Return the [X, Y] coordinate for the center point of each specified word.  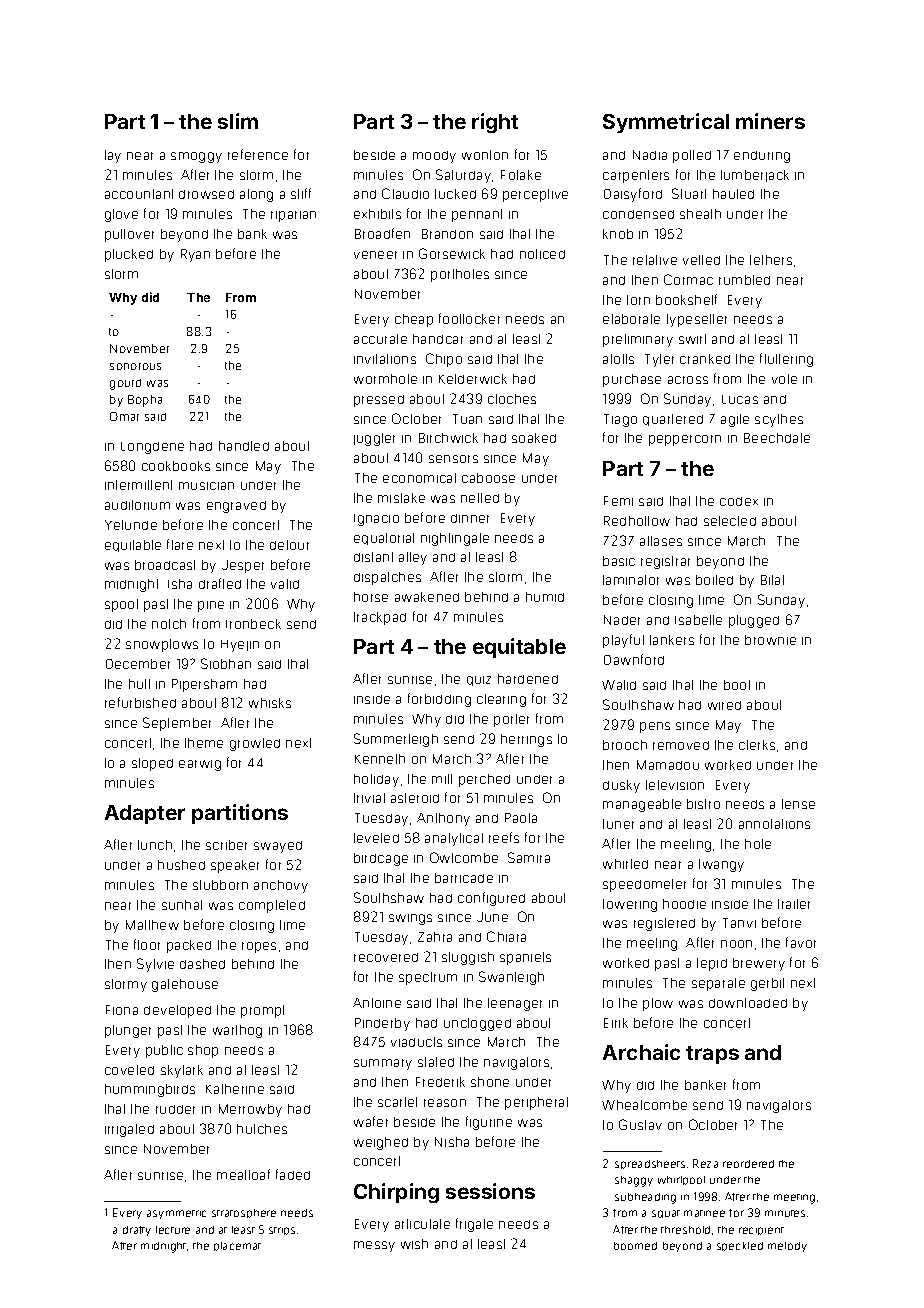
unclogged [477, 1024]
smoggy [196, 157]
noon [736, 944]
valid [285, 584]
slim [238, 121]
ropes [259, 947]
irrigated [129, 1130]
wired [724, 705]
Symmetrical [666, 123]
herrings [526, 740]
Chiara [506, 936]
